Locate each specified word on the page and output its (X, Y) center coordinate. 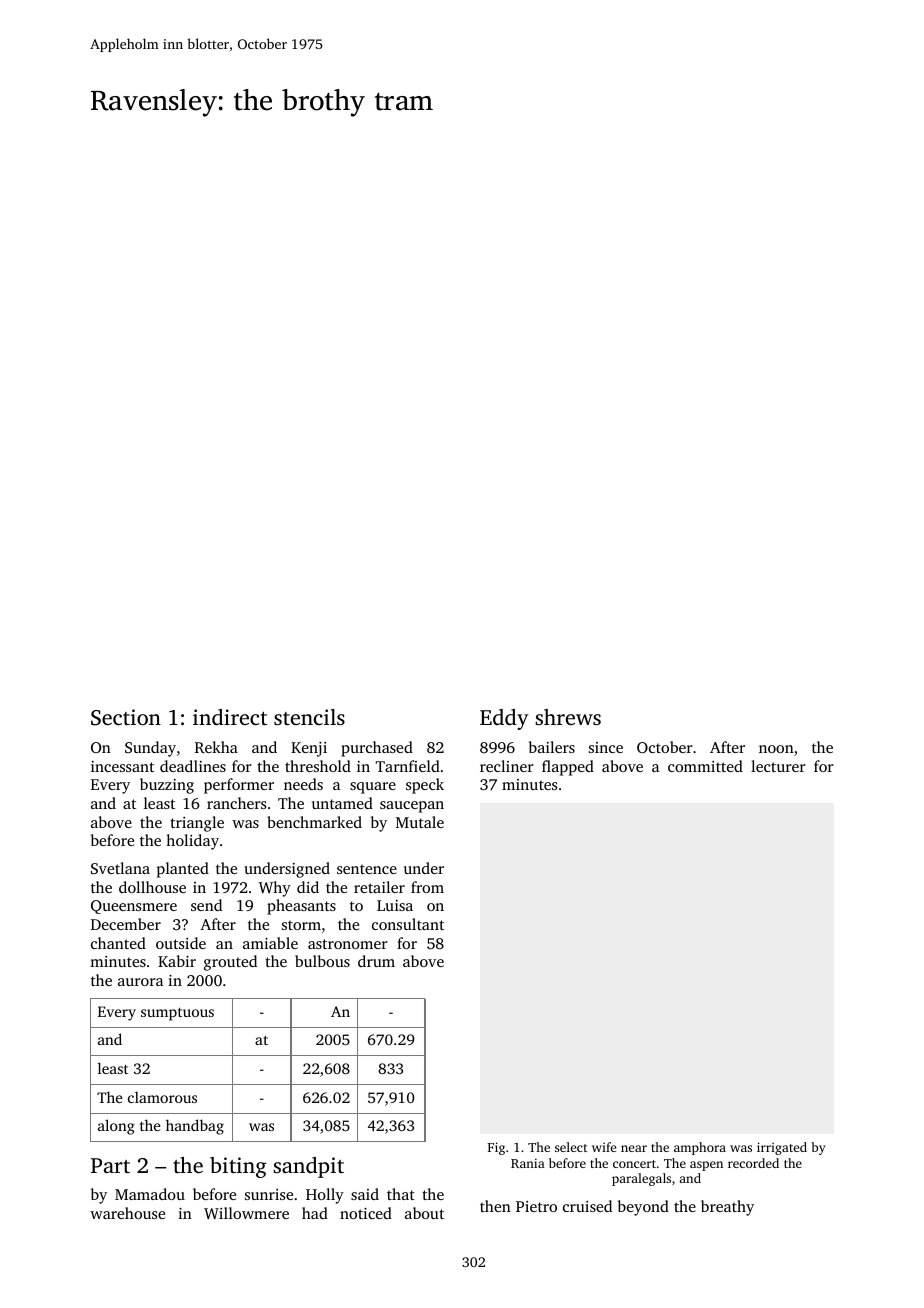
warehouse (127, 1213)
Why (275, 889)
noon (776, 749)
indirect (230, 717)
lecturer (778, 766)
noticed (366, 1213)
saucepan (412, 807)
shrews (568, 717)
